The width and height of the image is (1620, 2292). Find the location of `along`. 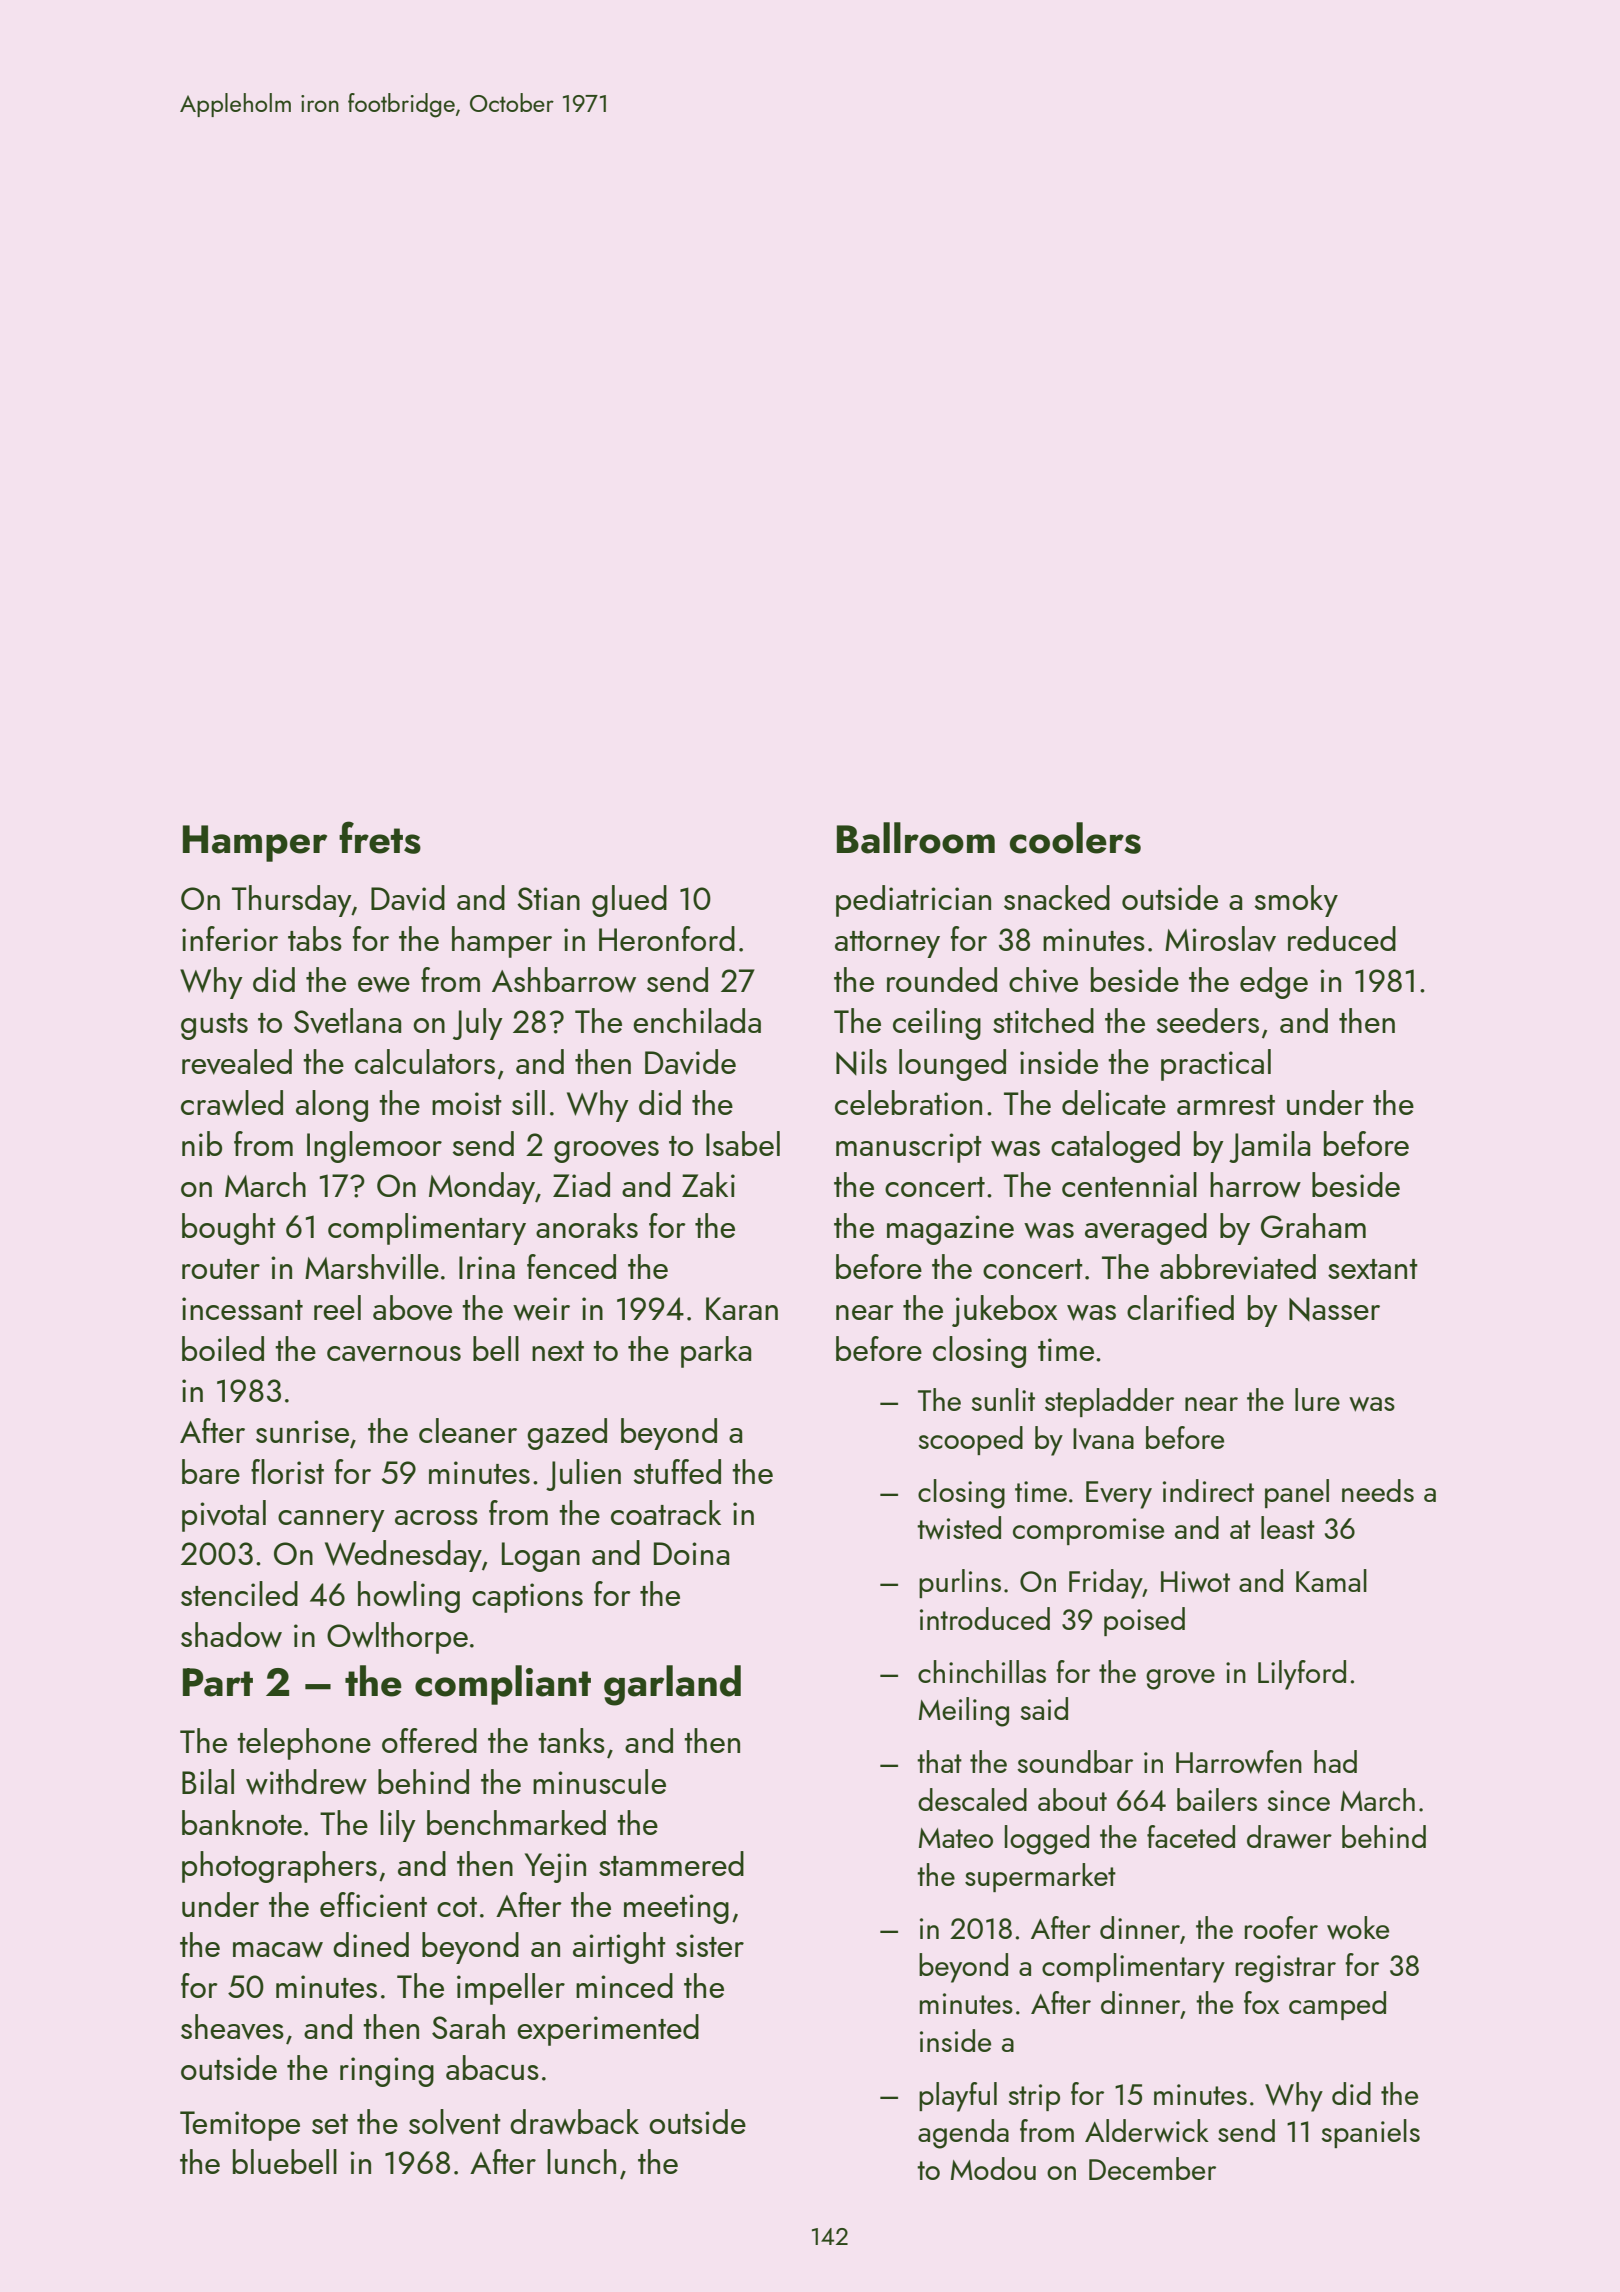

along is located at coordinates (332, 1106).
